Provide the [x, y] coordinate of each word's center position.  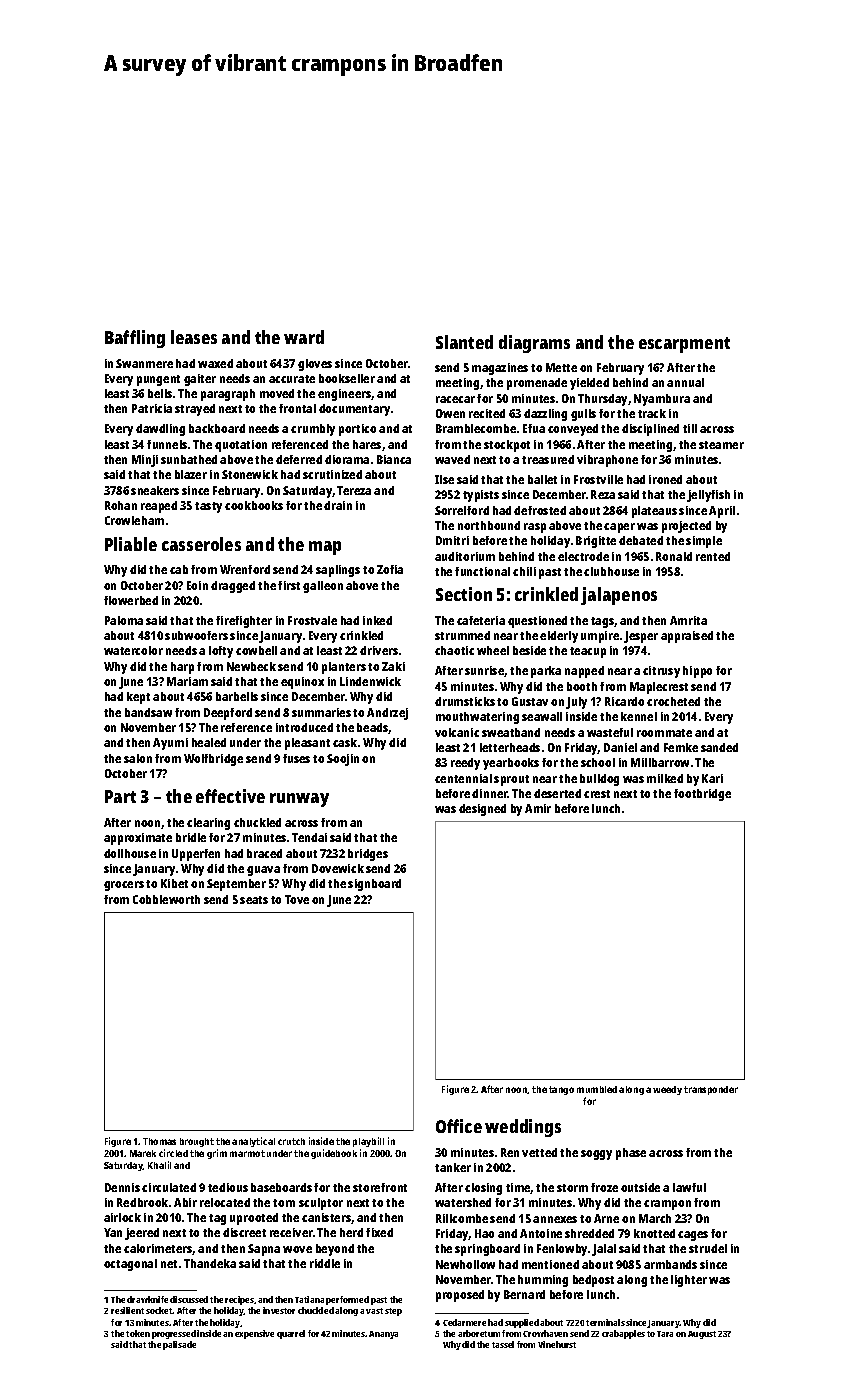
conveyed [573, 430]
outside [640, 1187]
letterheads [510, 747]
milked [665, 778]
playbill [368, 1142]
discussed [189, 1299]
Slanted [464, 342]
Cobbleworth [166, 899]
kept [138, 698]
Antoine [541, 1233]
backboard [217, 428]
